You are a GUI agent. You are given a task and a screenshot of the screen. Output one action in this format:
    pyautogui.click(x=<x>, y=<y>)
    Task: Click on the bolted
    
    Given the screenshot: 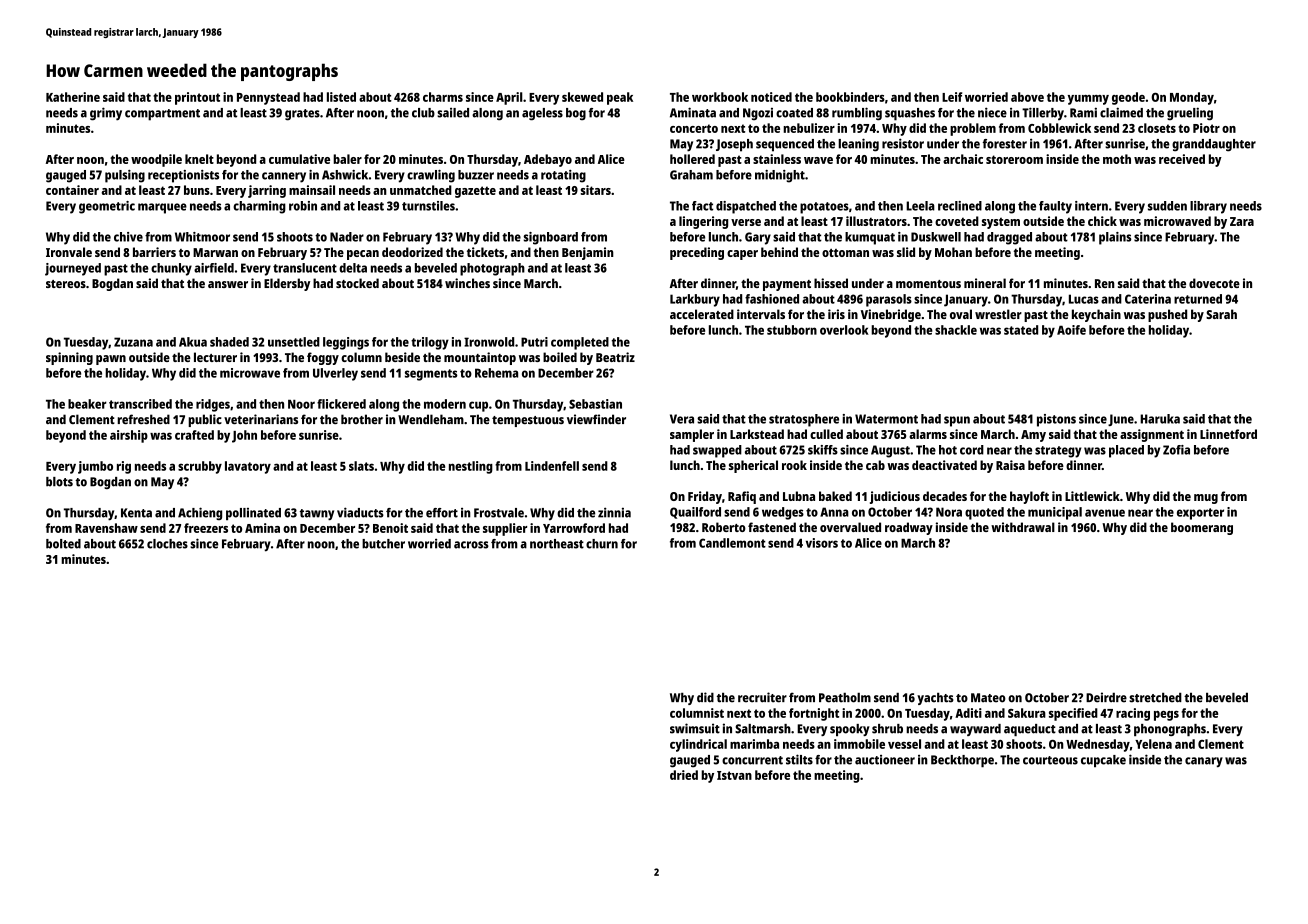 What is the action you would take?
    pyautogui.click(x=63, y=544)
